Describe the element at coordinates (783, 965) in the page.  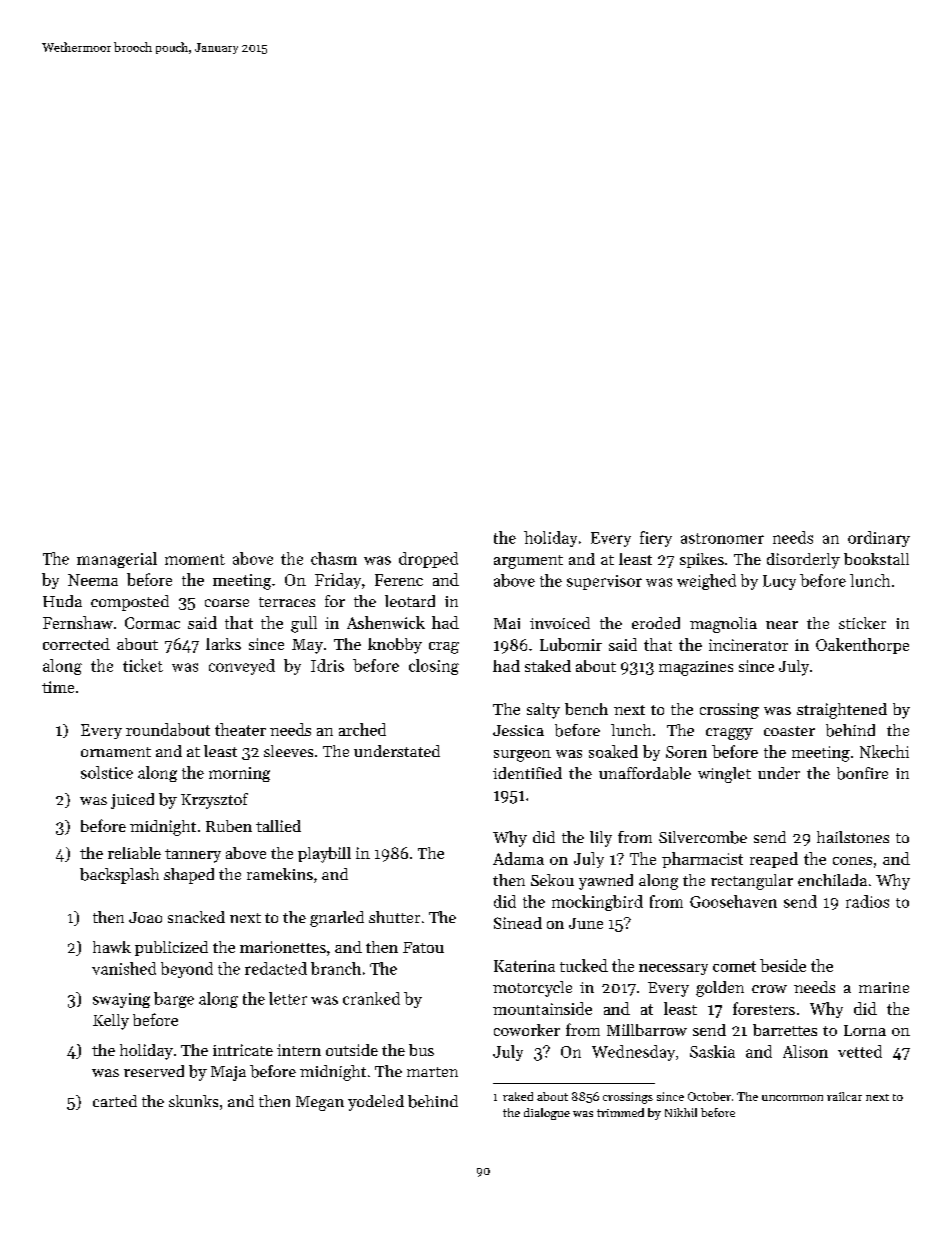
I see `beside` at that location.
